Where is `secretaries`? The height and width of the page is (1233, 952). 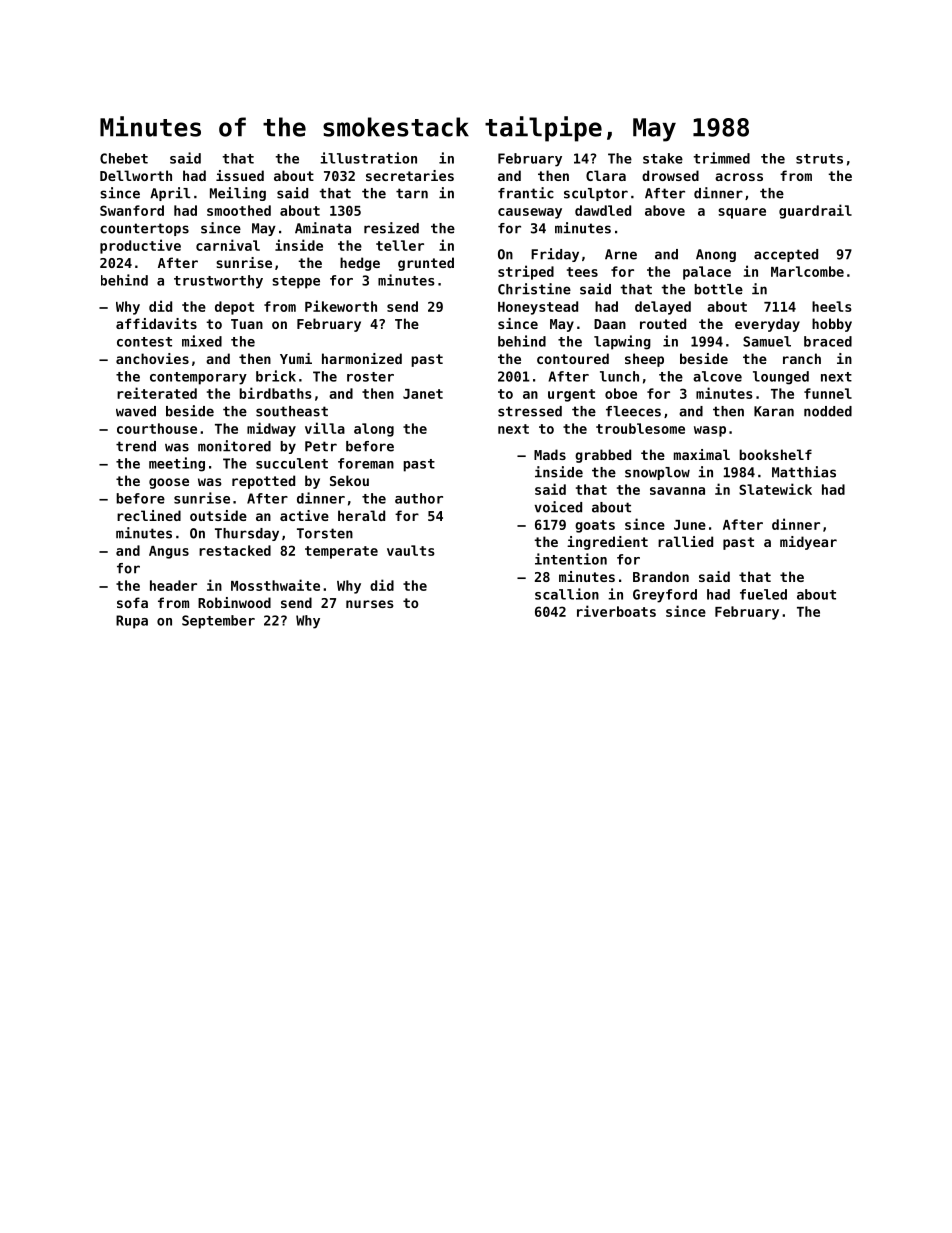
secretaries is located at coordinates (410, 175).
